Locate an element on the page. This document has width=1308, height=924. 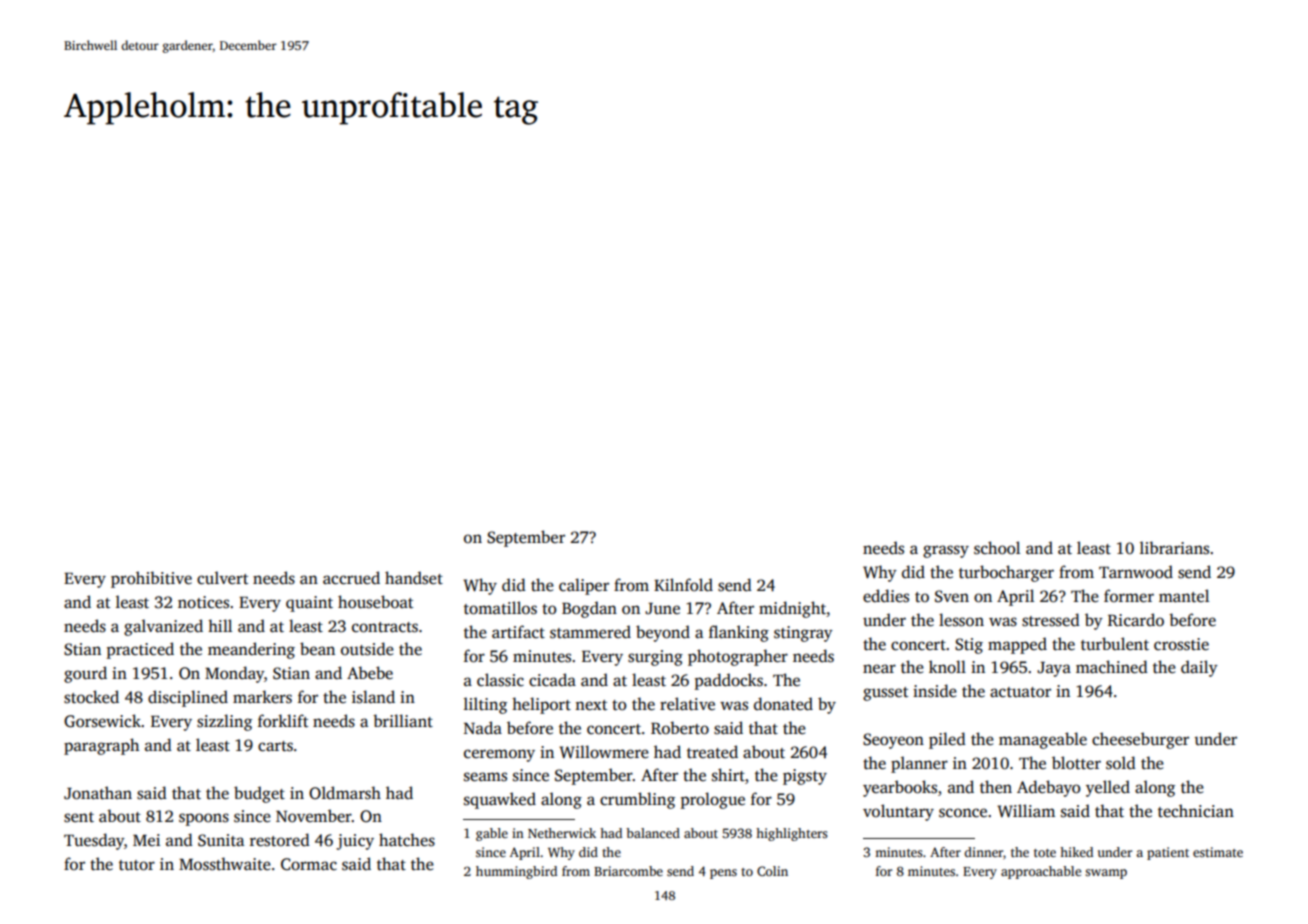
lesson is located at coordinates (961, 620).
